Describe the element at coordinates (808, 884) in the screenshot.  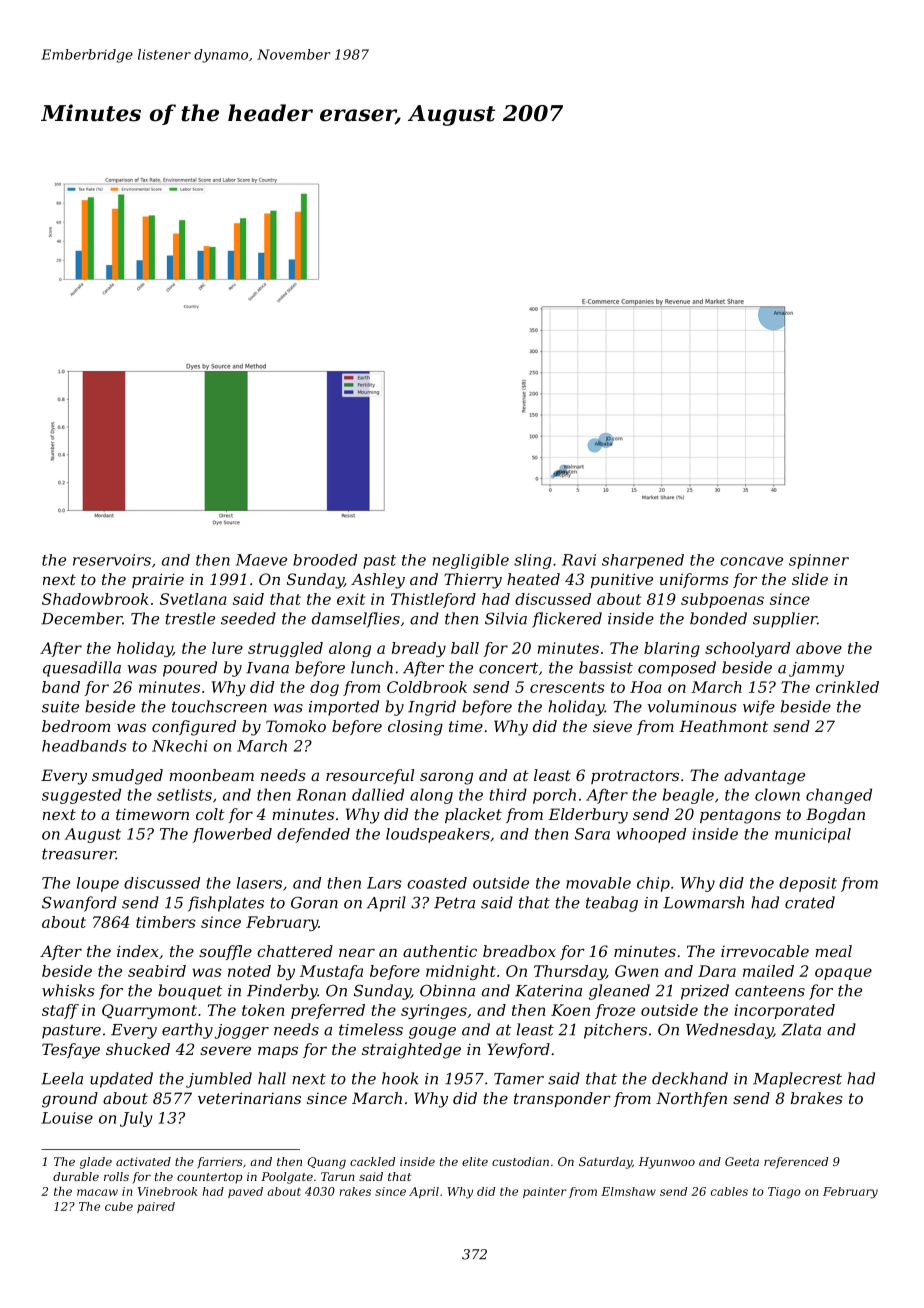
I see `deposit` at that location.
